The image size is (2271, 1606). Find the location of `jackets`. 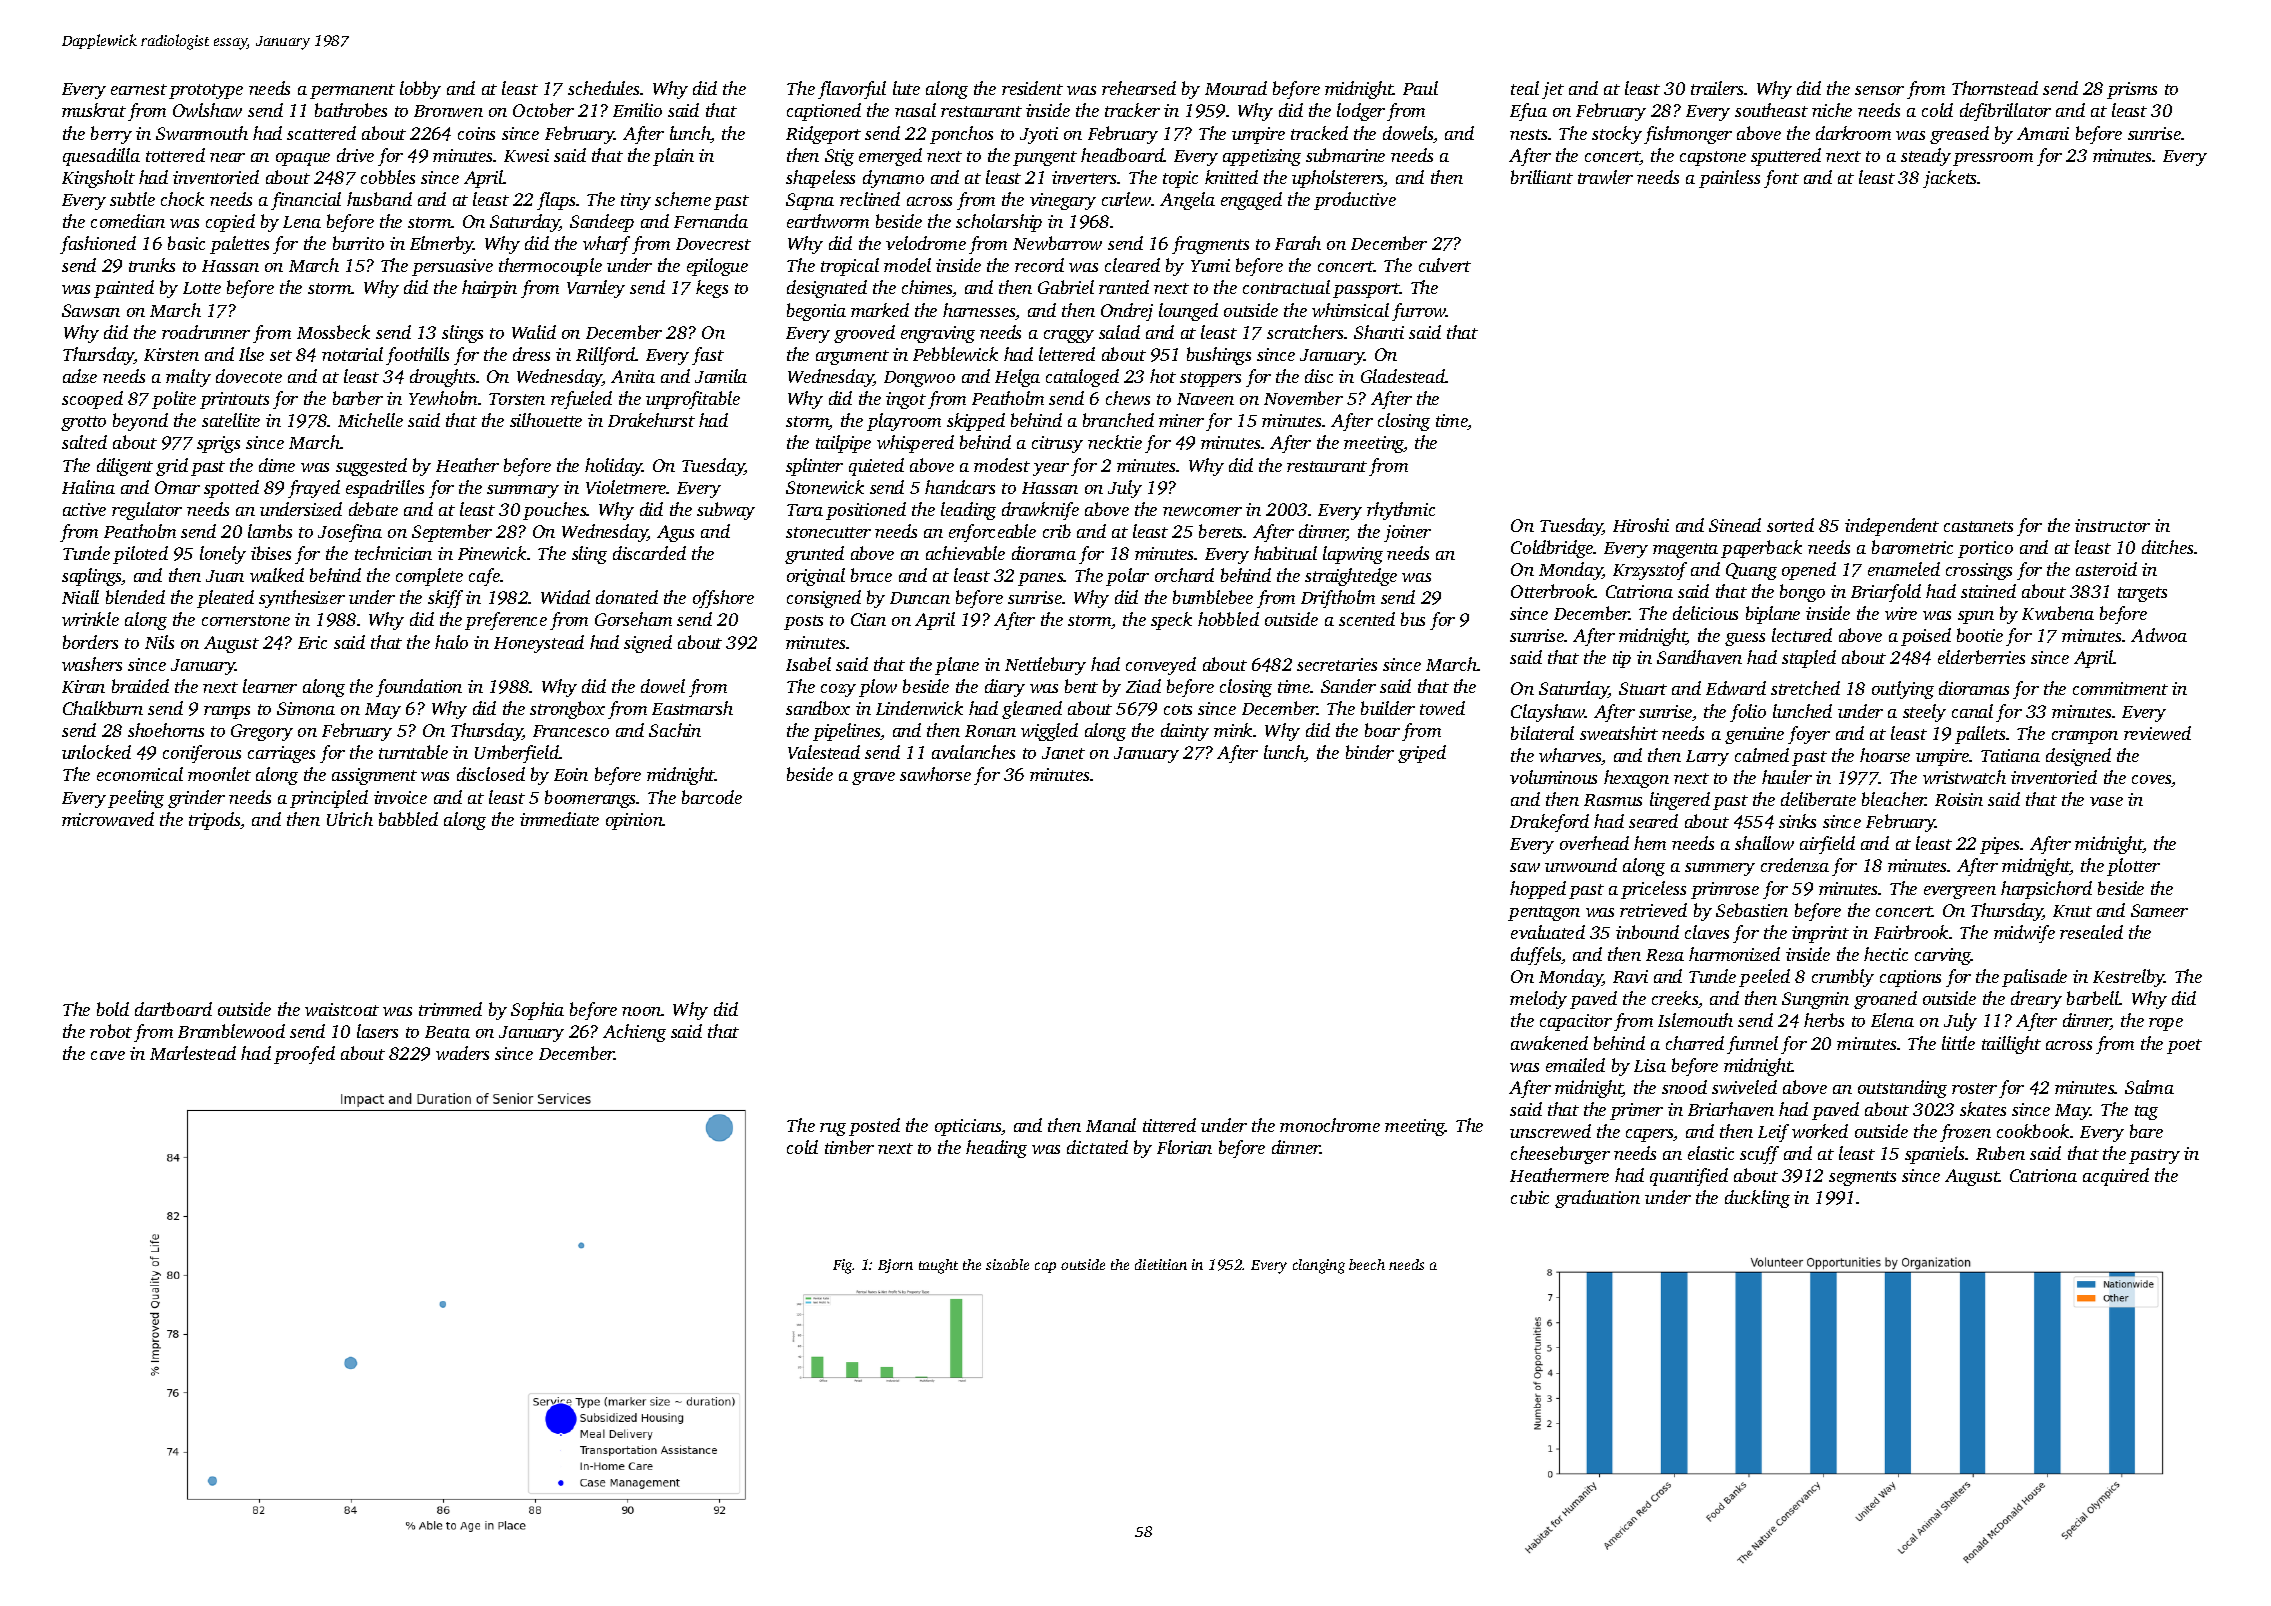

jackets is located at coordinates (1950, 179).
